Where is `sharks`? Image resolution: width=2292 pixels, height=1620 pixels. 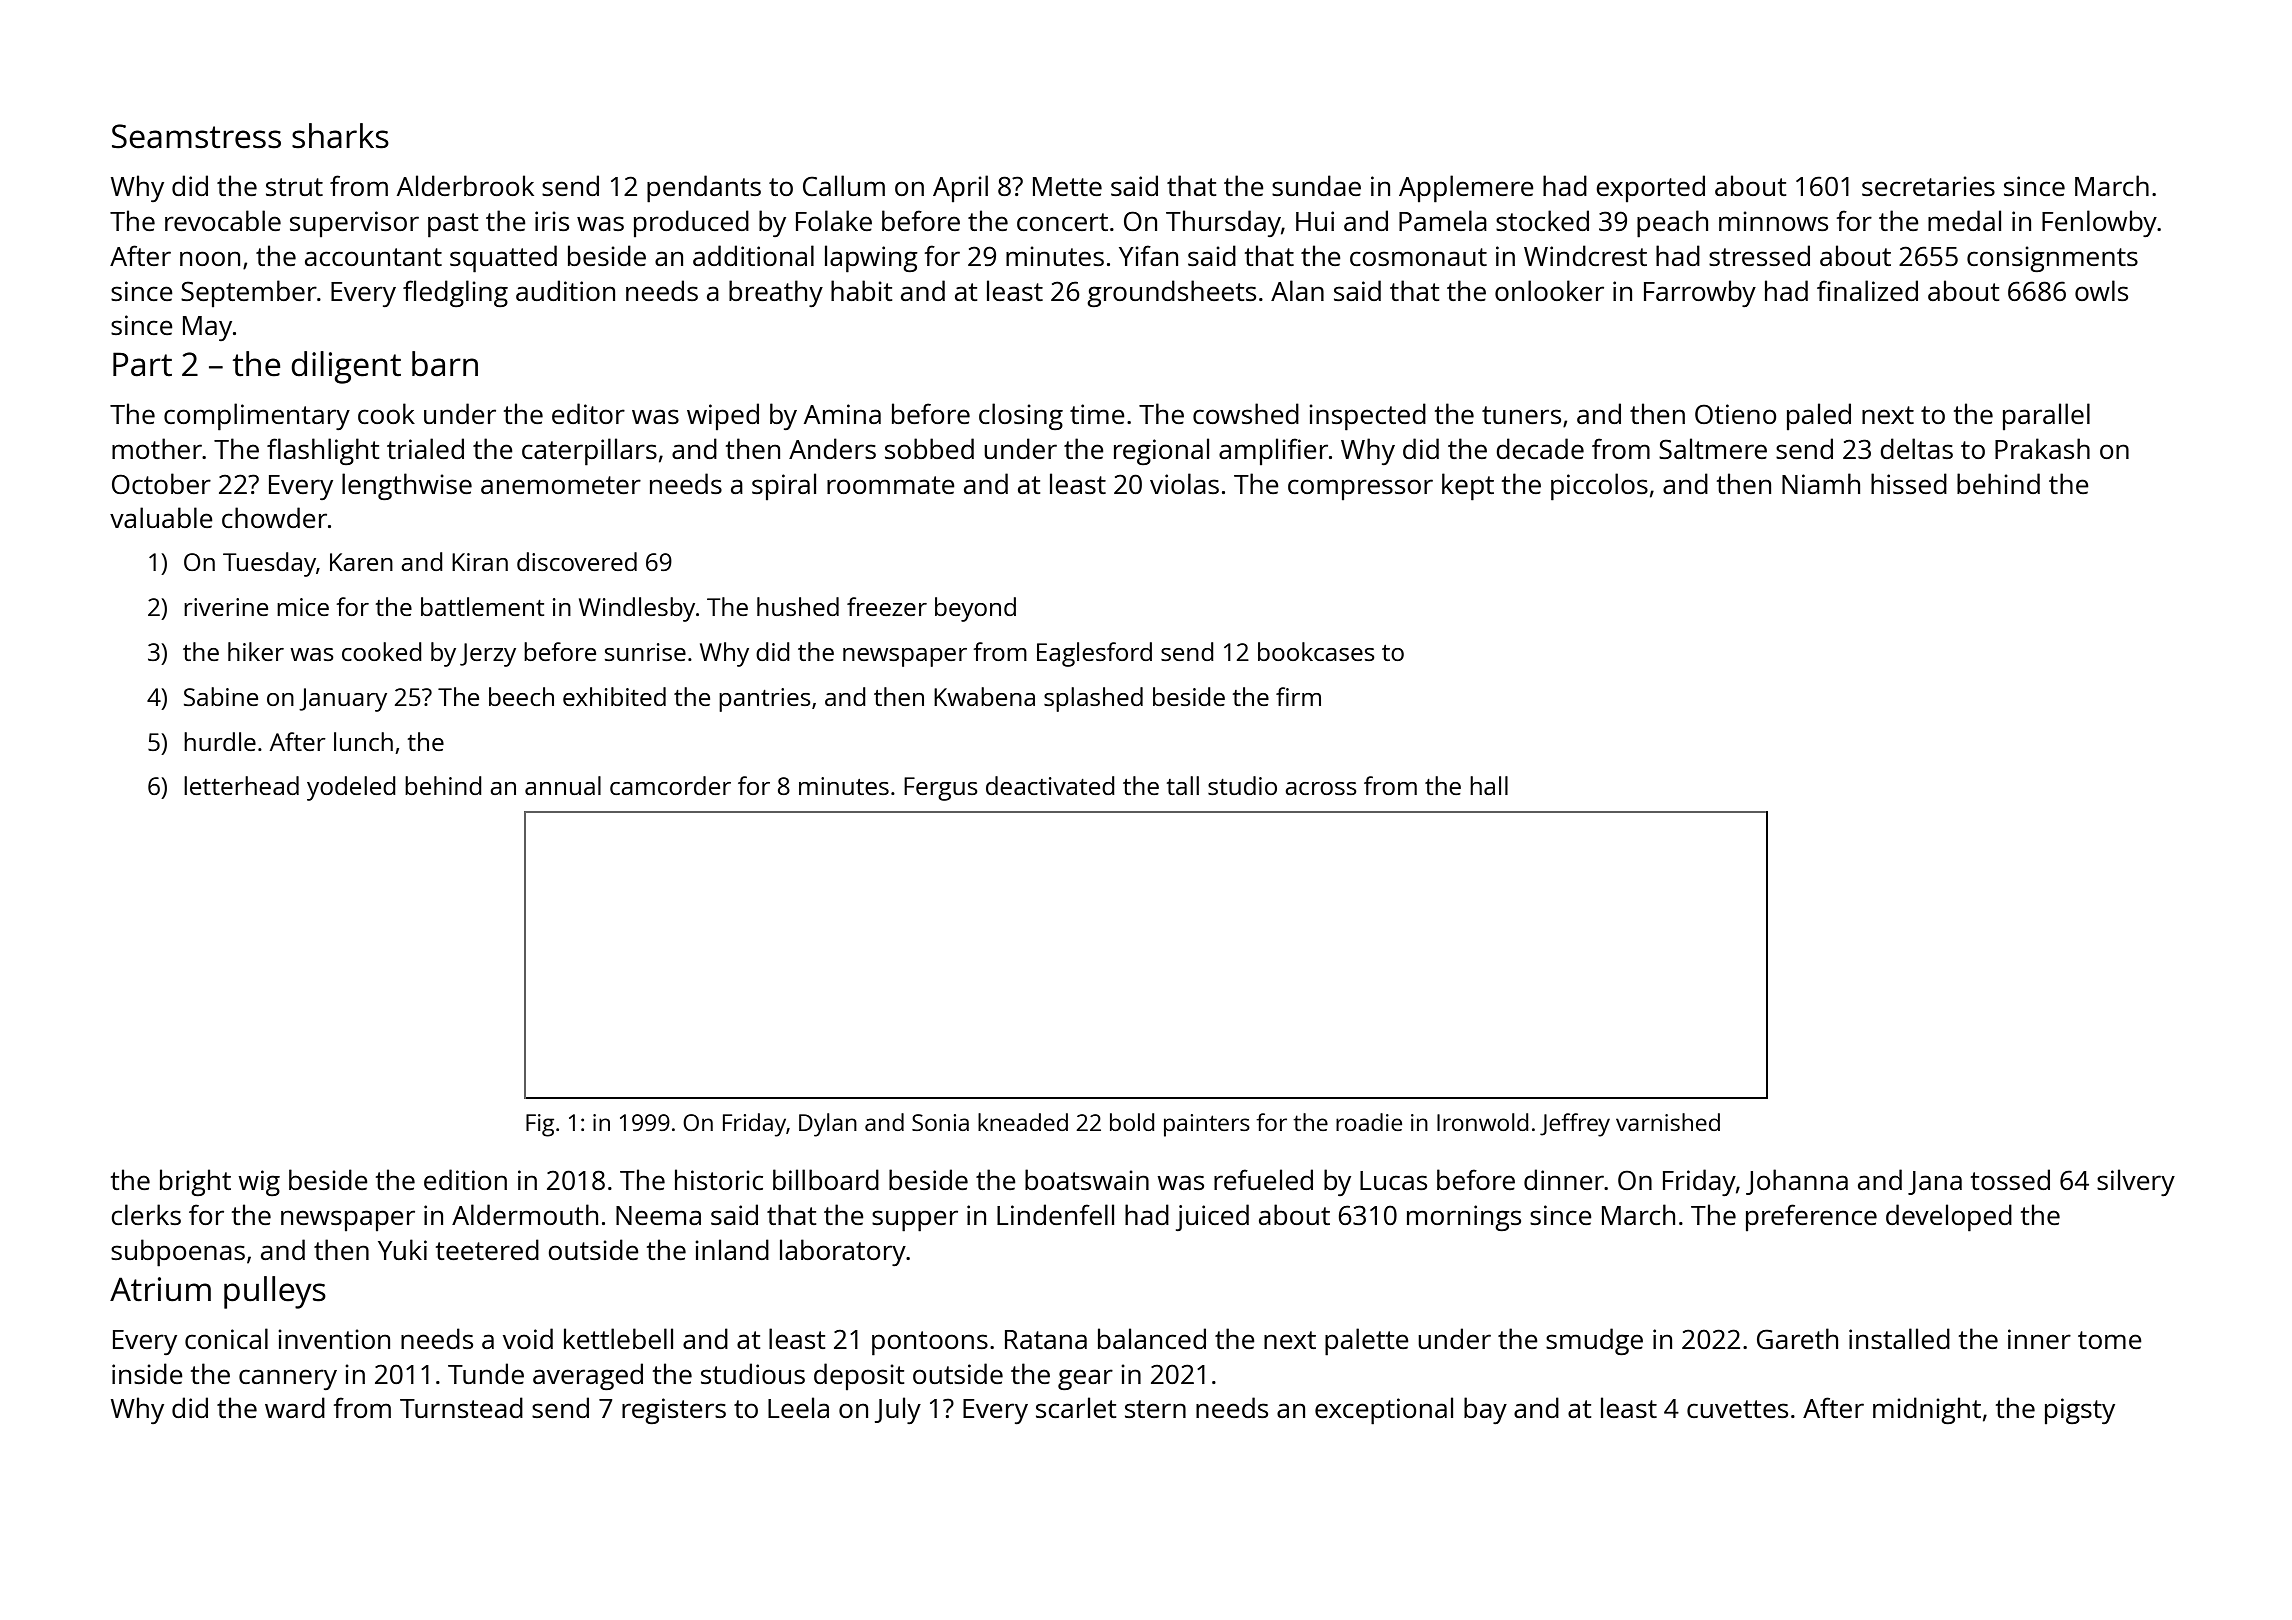
sharks is located at coordinates (340, 136).
